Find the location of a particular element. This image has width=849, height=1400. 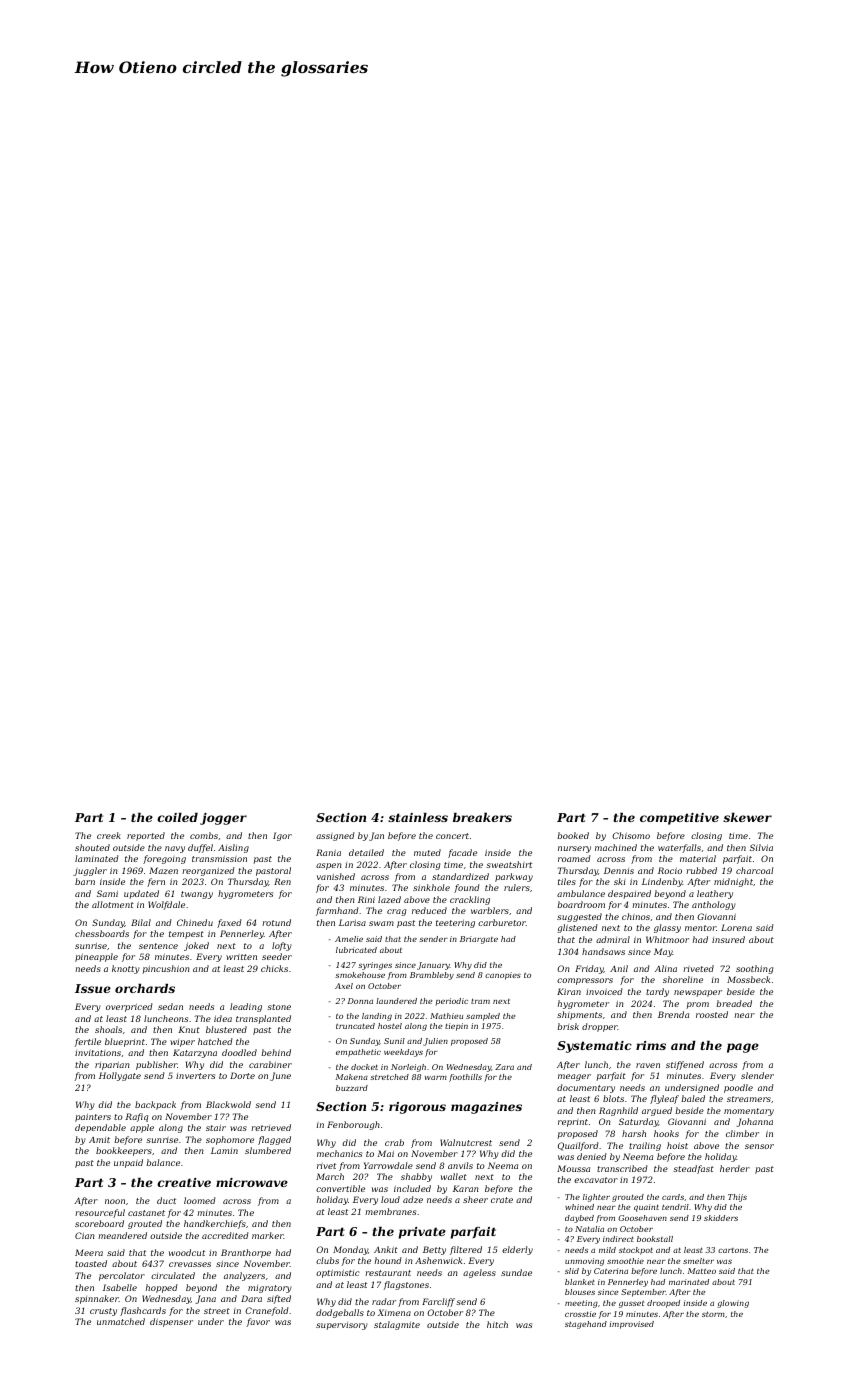

competitive is located at coordinates (679, 819).
